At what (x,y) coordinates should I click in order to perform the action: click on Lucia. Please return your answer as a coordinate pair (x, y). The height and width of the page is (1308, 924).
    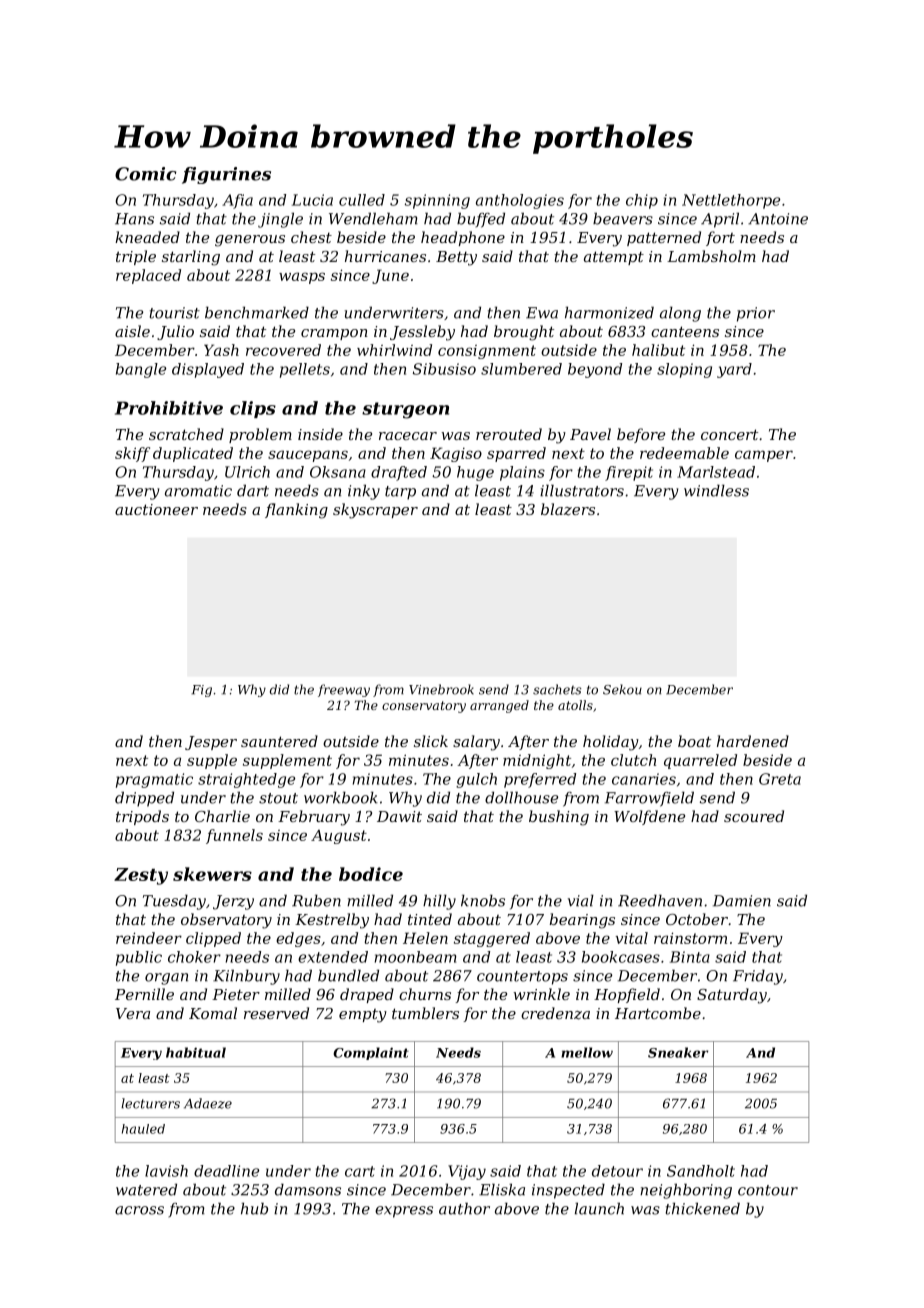
    Looking at the image, I should click on (312, 200).
